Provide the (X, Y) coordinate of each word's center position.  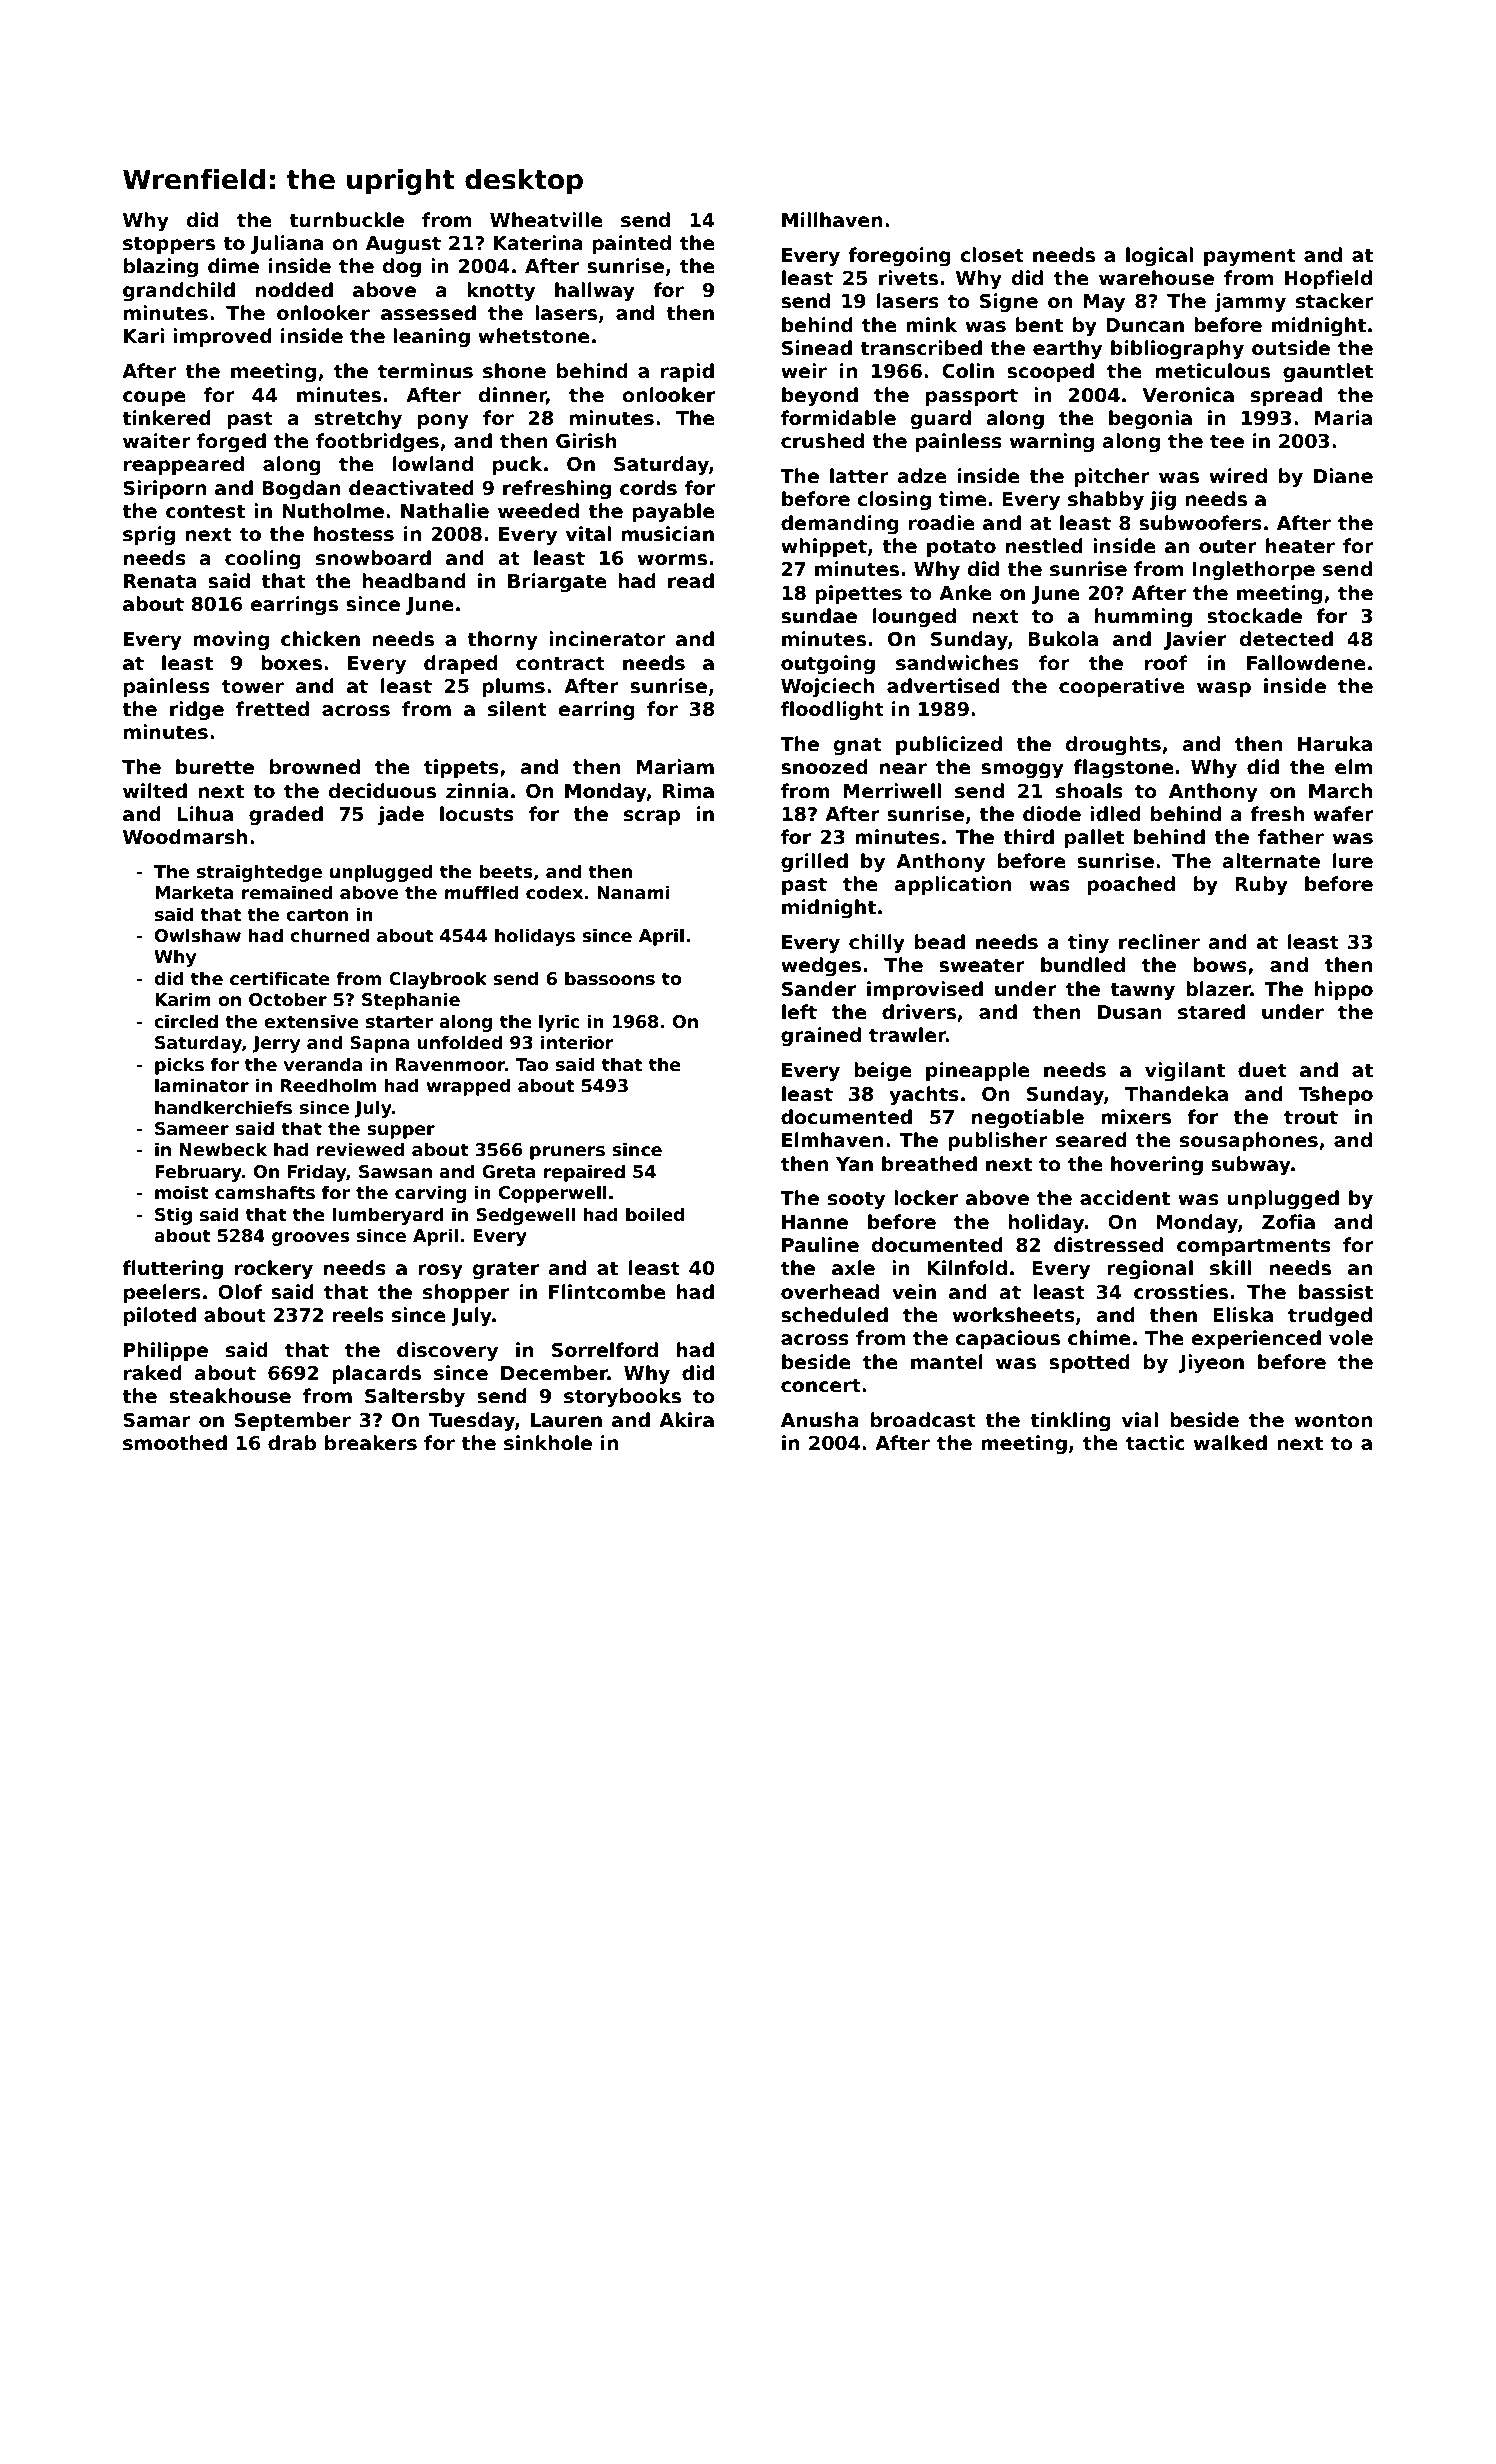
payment (1250, 257)
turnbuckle (346, 220)
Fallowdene (1306, 663)
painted (631, 244)
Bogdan (301, 489)
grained (821, 1036)
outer (1228, 546)
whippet (824, 547)
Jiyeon (1211, 1363)
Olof (240, 1292)
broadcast (923, 1420)
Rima (688, 791)
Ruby (1261, 885)
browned (315, 767)
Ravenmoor (450, 1065)
